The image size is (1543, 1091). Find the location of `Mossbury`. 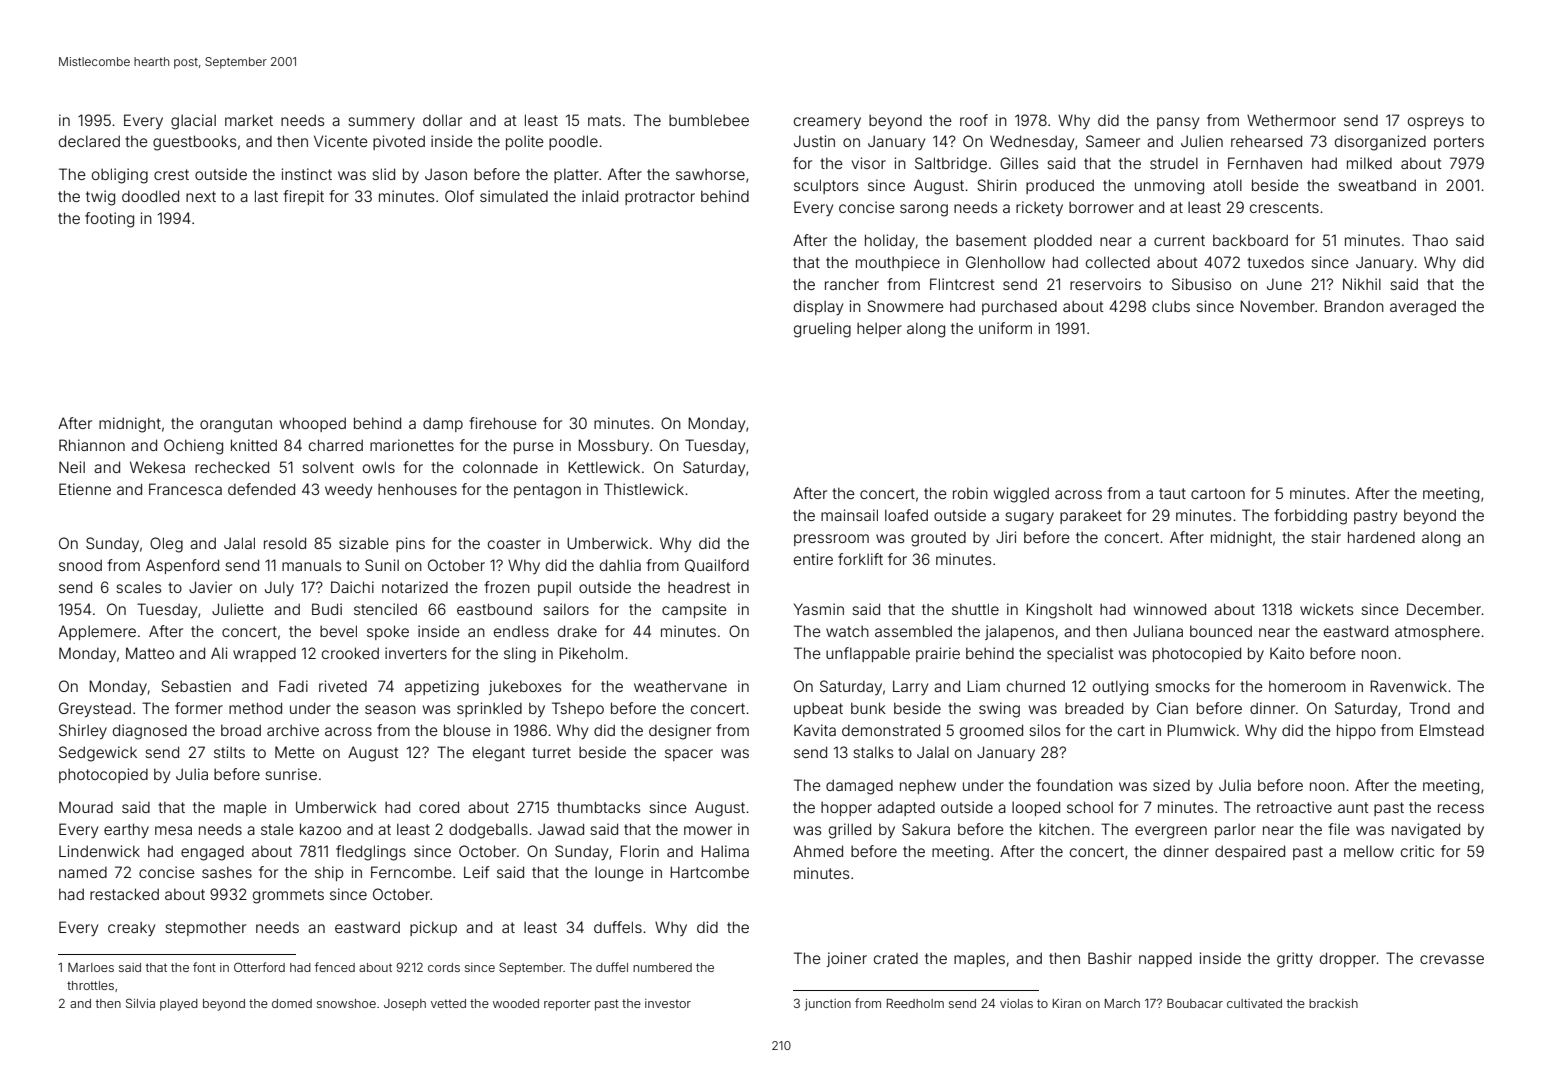

Mossbury is located at coordinates (613, 446).
